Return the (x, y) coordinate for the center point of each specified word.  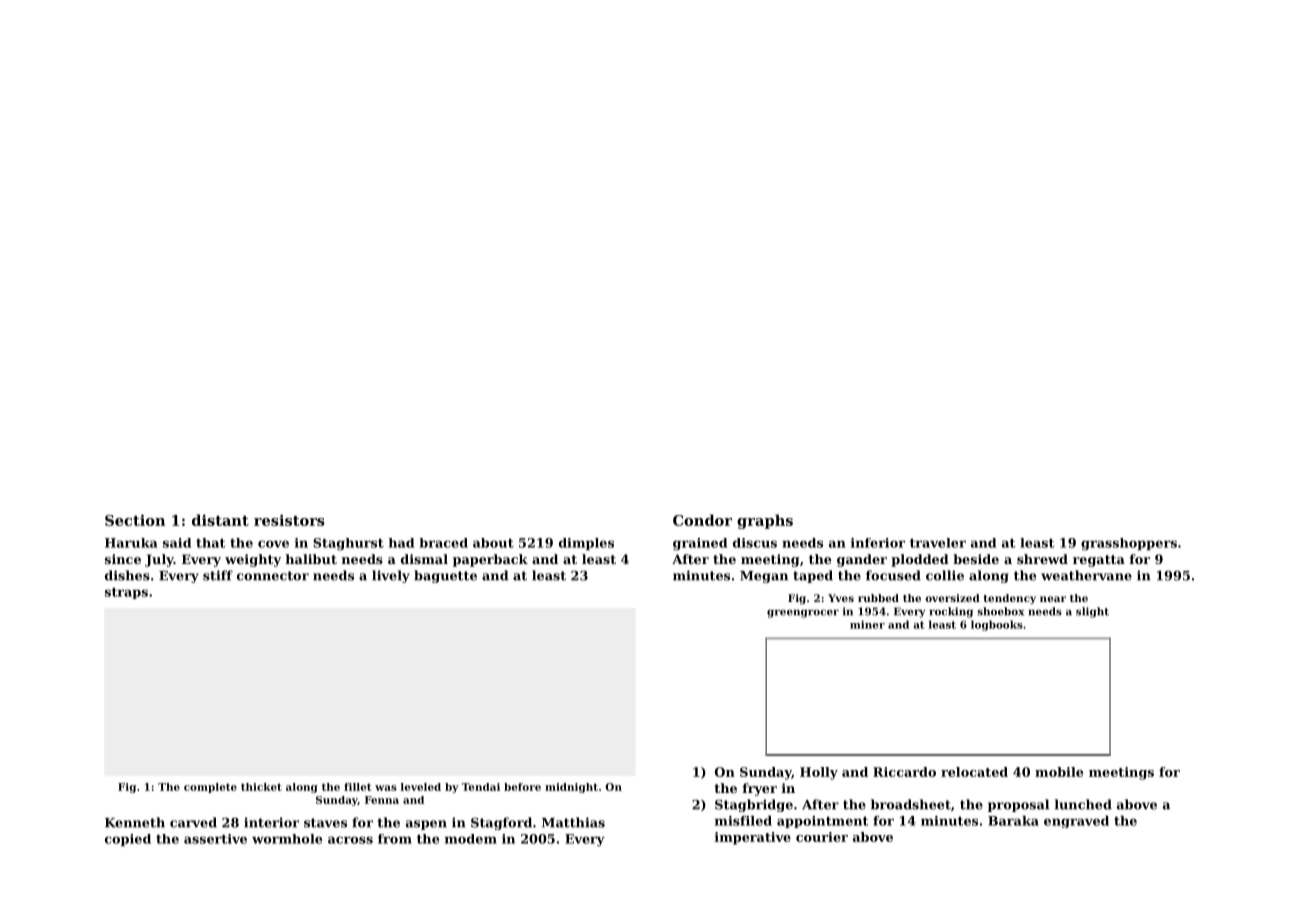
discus (755, 543)
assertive (215, 839)
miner (867, 624)
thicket (261, 787)
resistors (289, 520)
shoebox (1000, 611)
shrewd (1042, 559)
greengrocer (803, 613)
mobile (1059, 772)
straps (126, 593)
